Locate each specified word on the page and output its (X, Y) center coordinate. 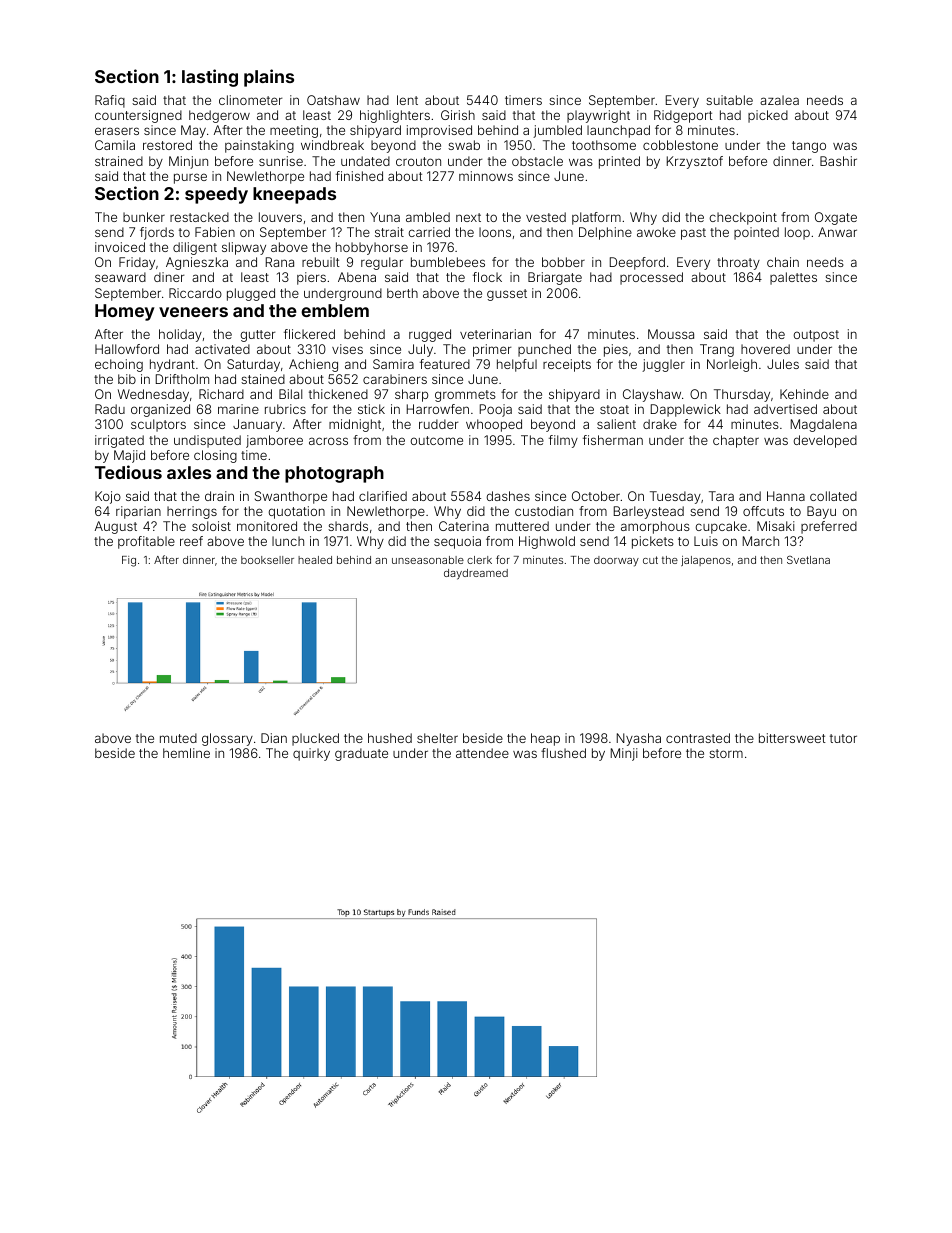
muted (178, 738)
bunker (144, 217)
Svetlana (808, 559)
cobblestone (680, 145)
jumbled (557, 131)
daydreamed (476, 574)
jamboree (274, 441)
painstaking (259, 146)
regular (382, 263)
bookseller (267, 560)
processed (651, 278)
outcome (436, 440)
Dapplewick (686, 410)
